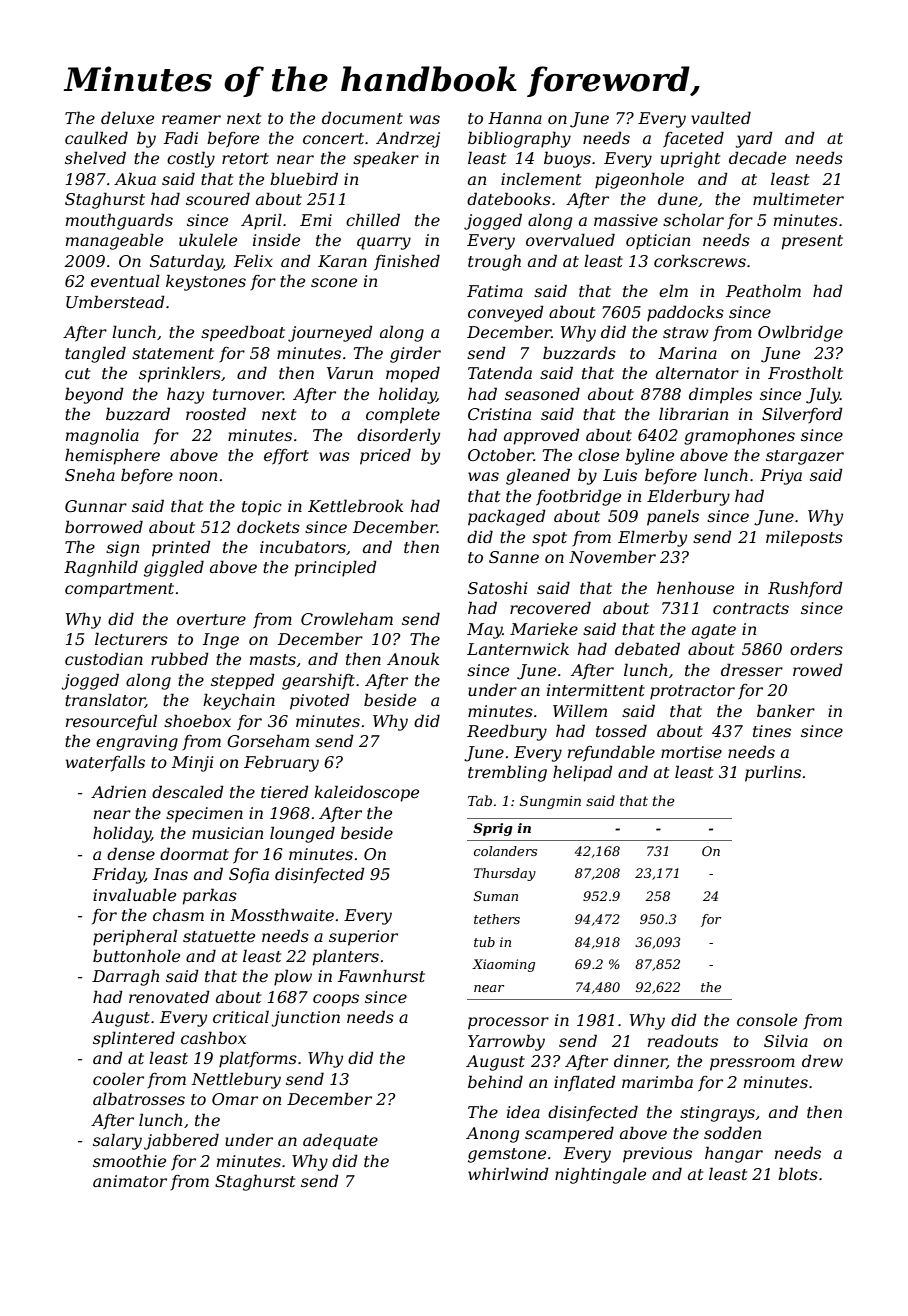  Describe the element at coordinates (130, 1181) in the screenshot. I see `animator` at that location.
